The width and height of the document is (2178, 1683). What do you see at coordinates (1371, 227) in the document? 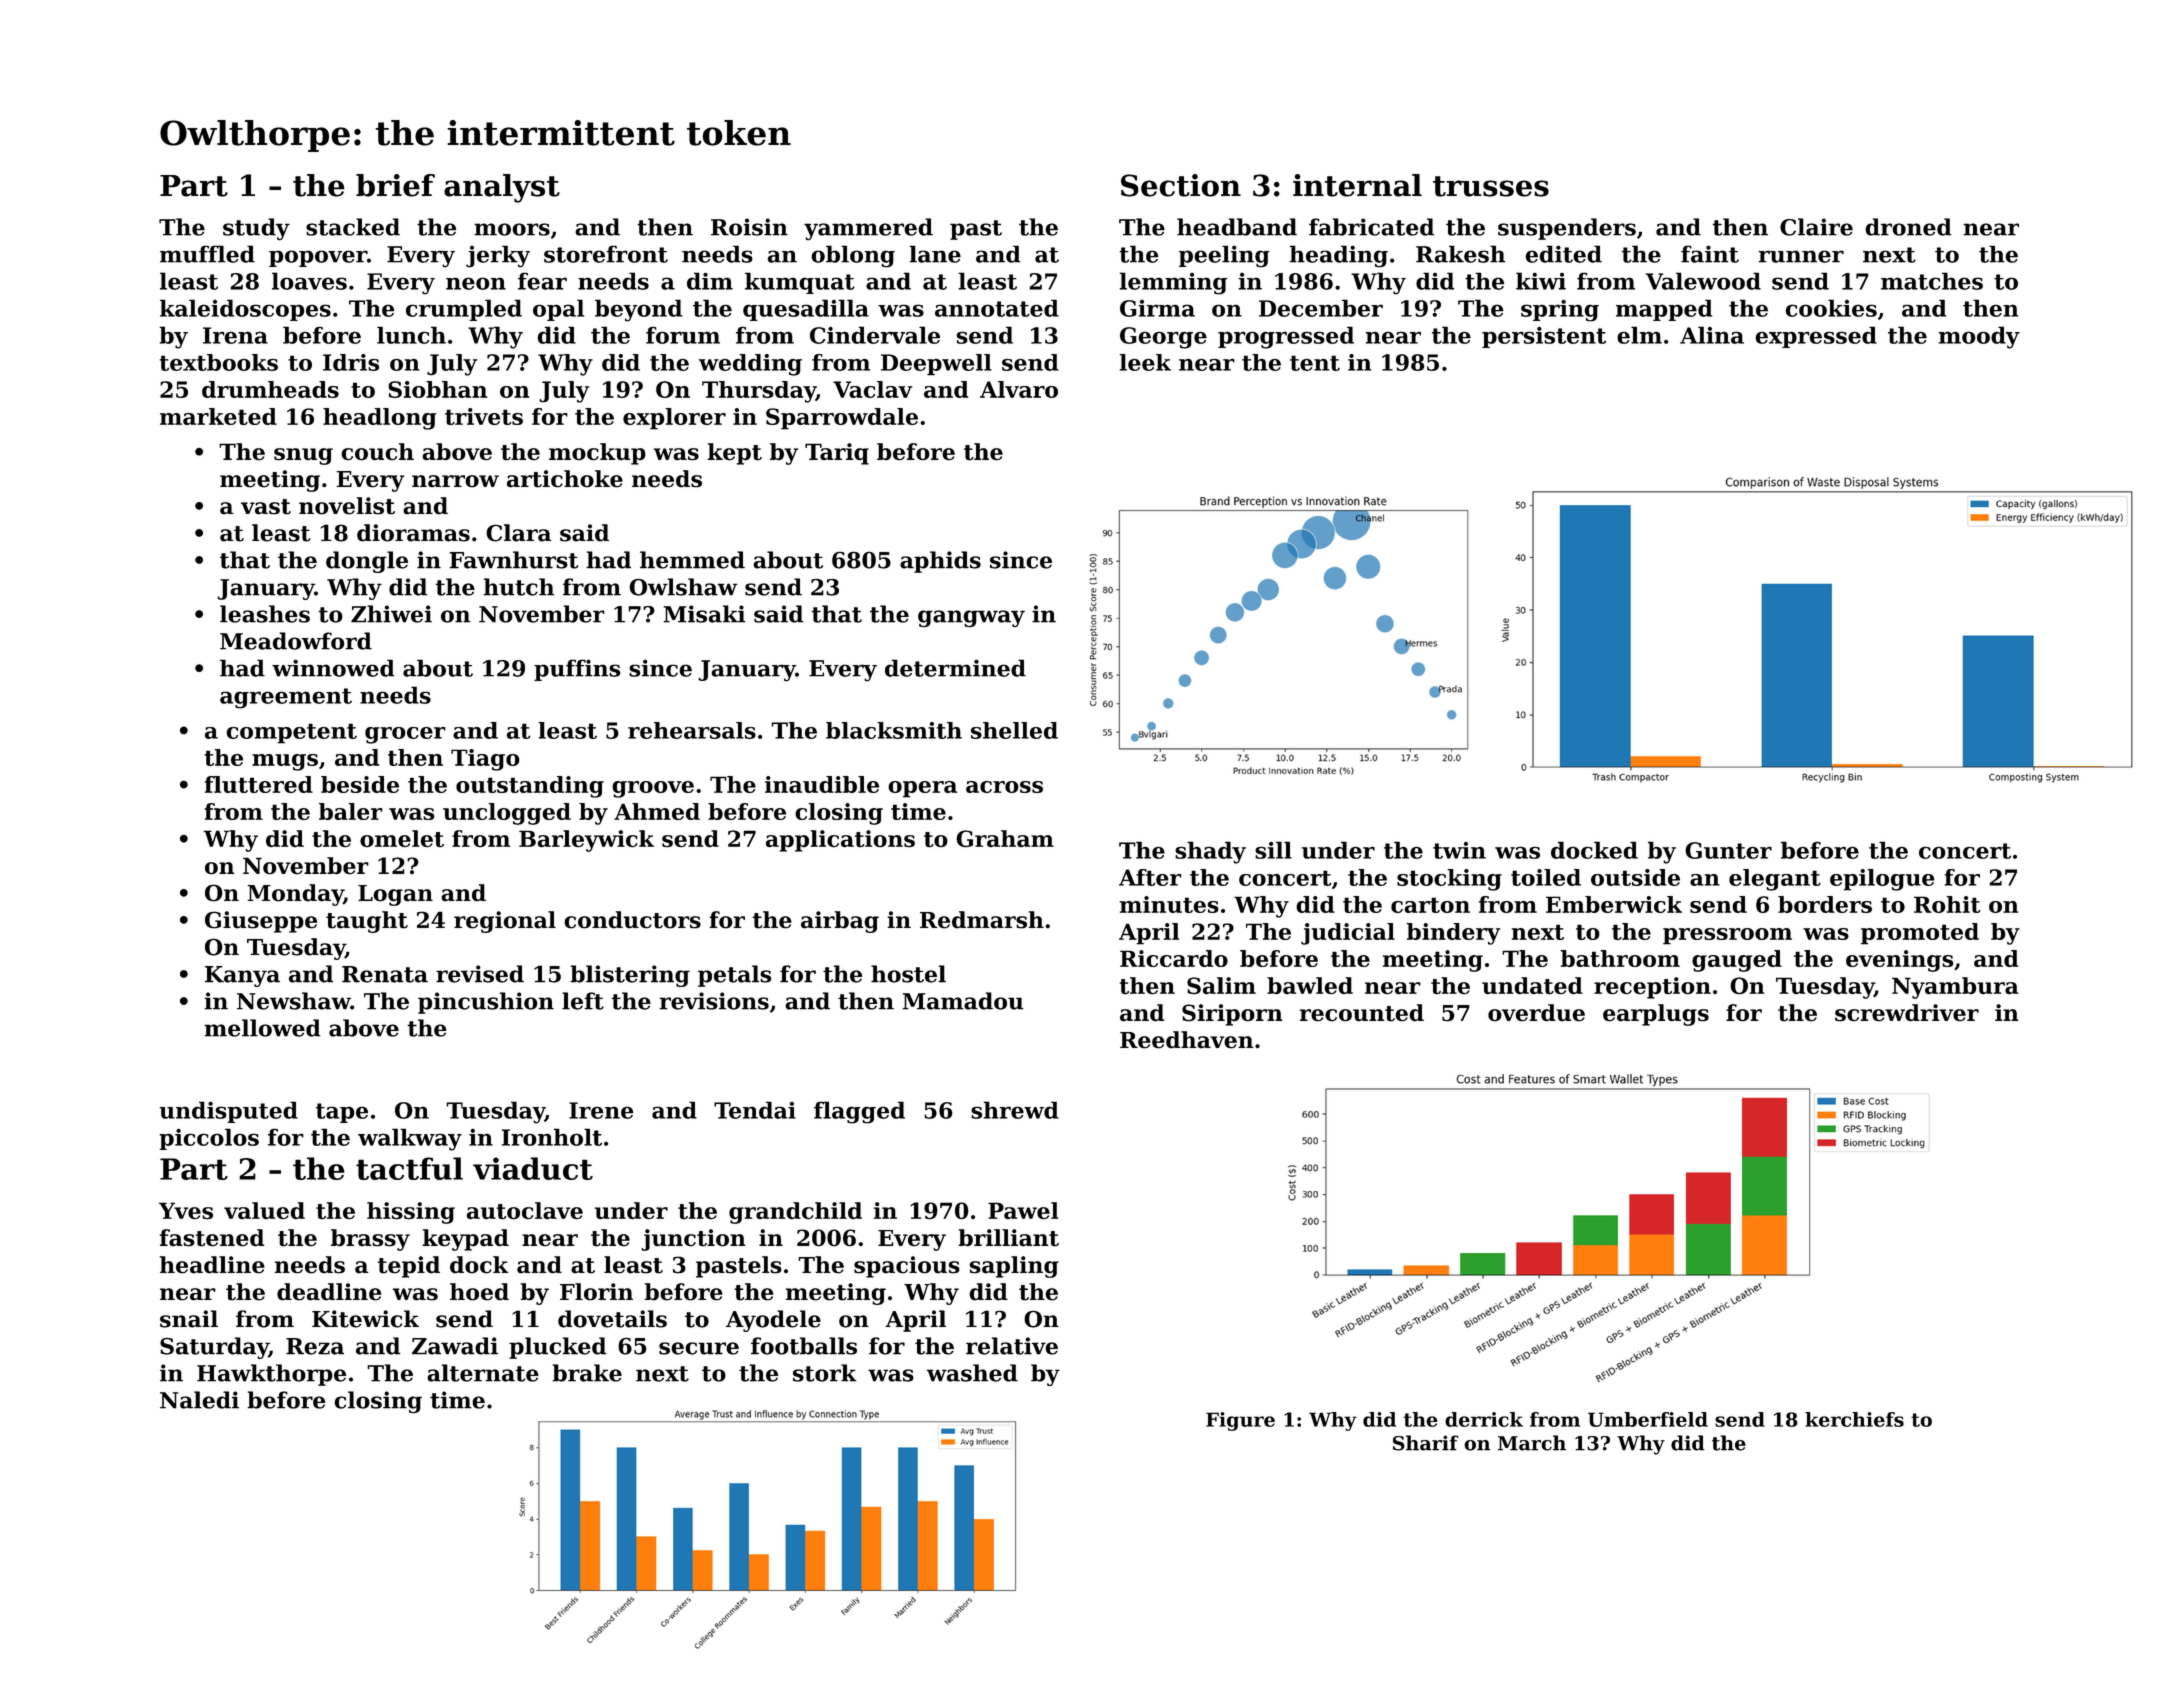
I see `fabricated` at bounding box center [1371, 227].
